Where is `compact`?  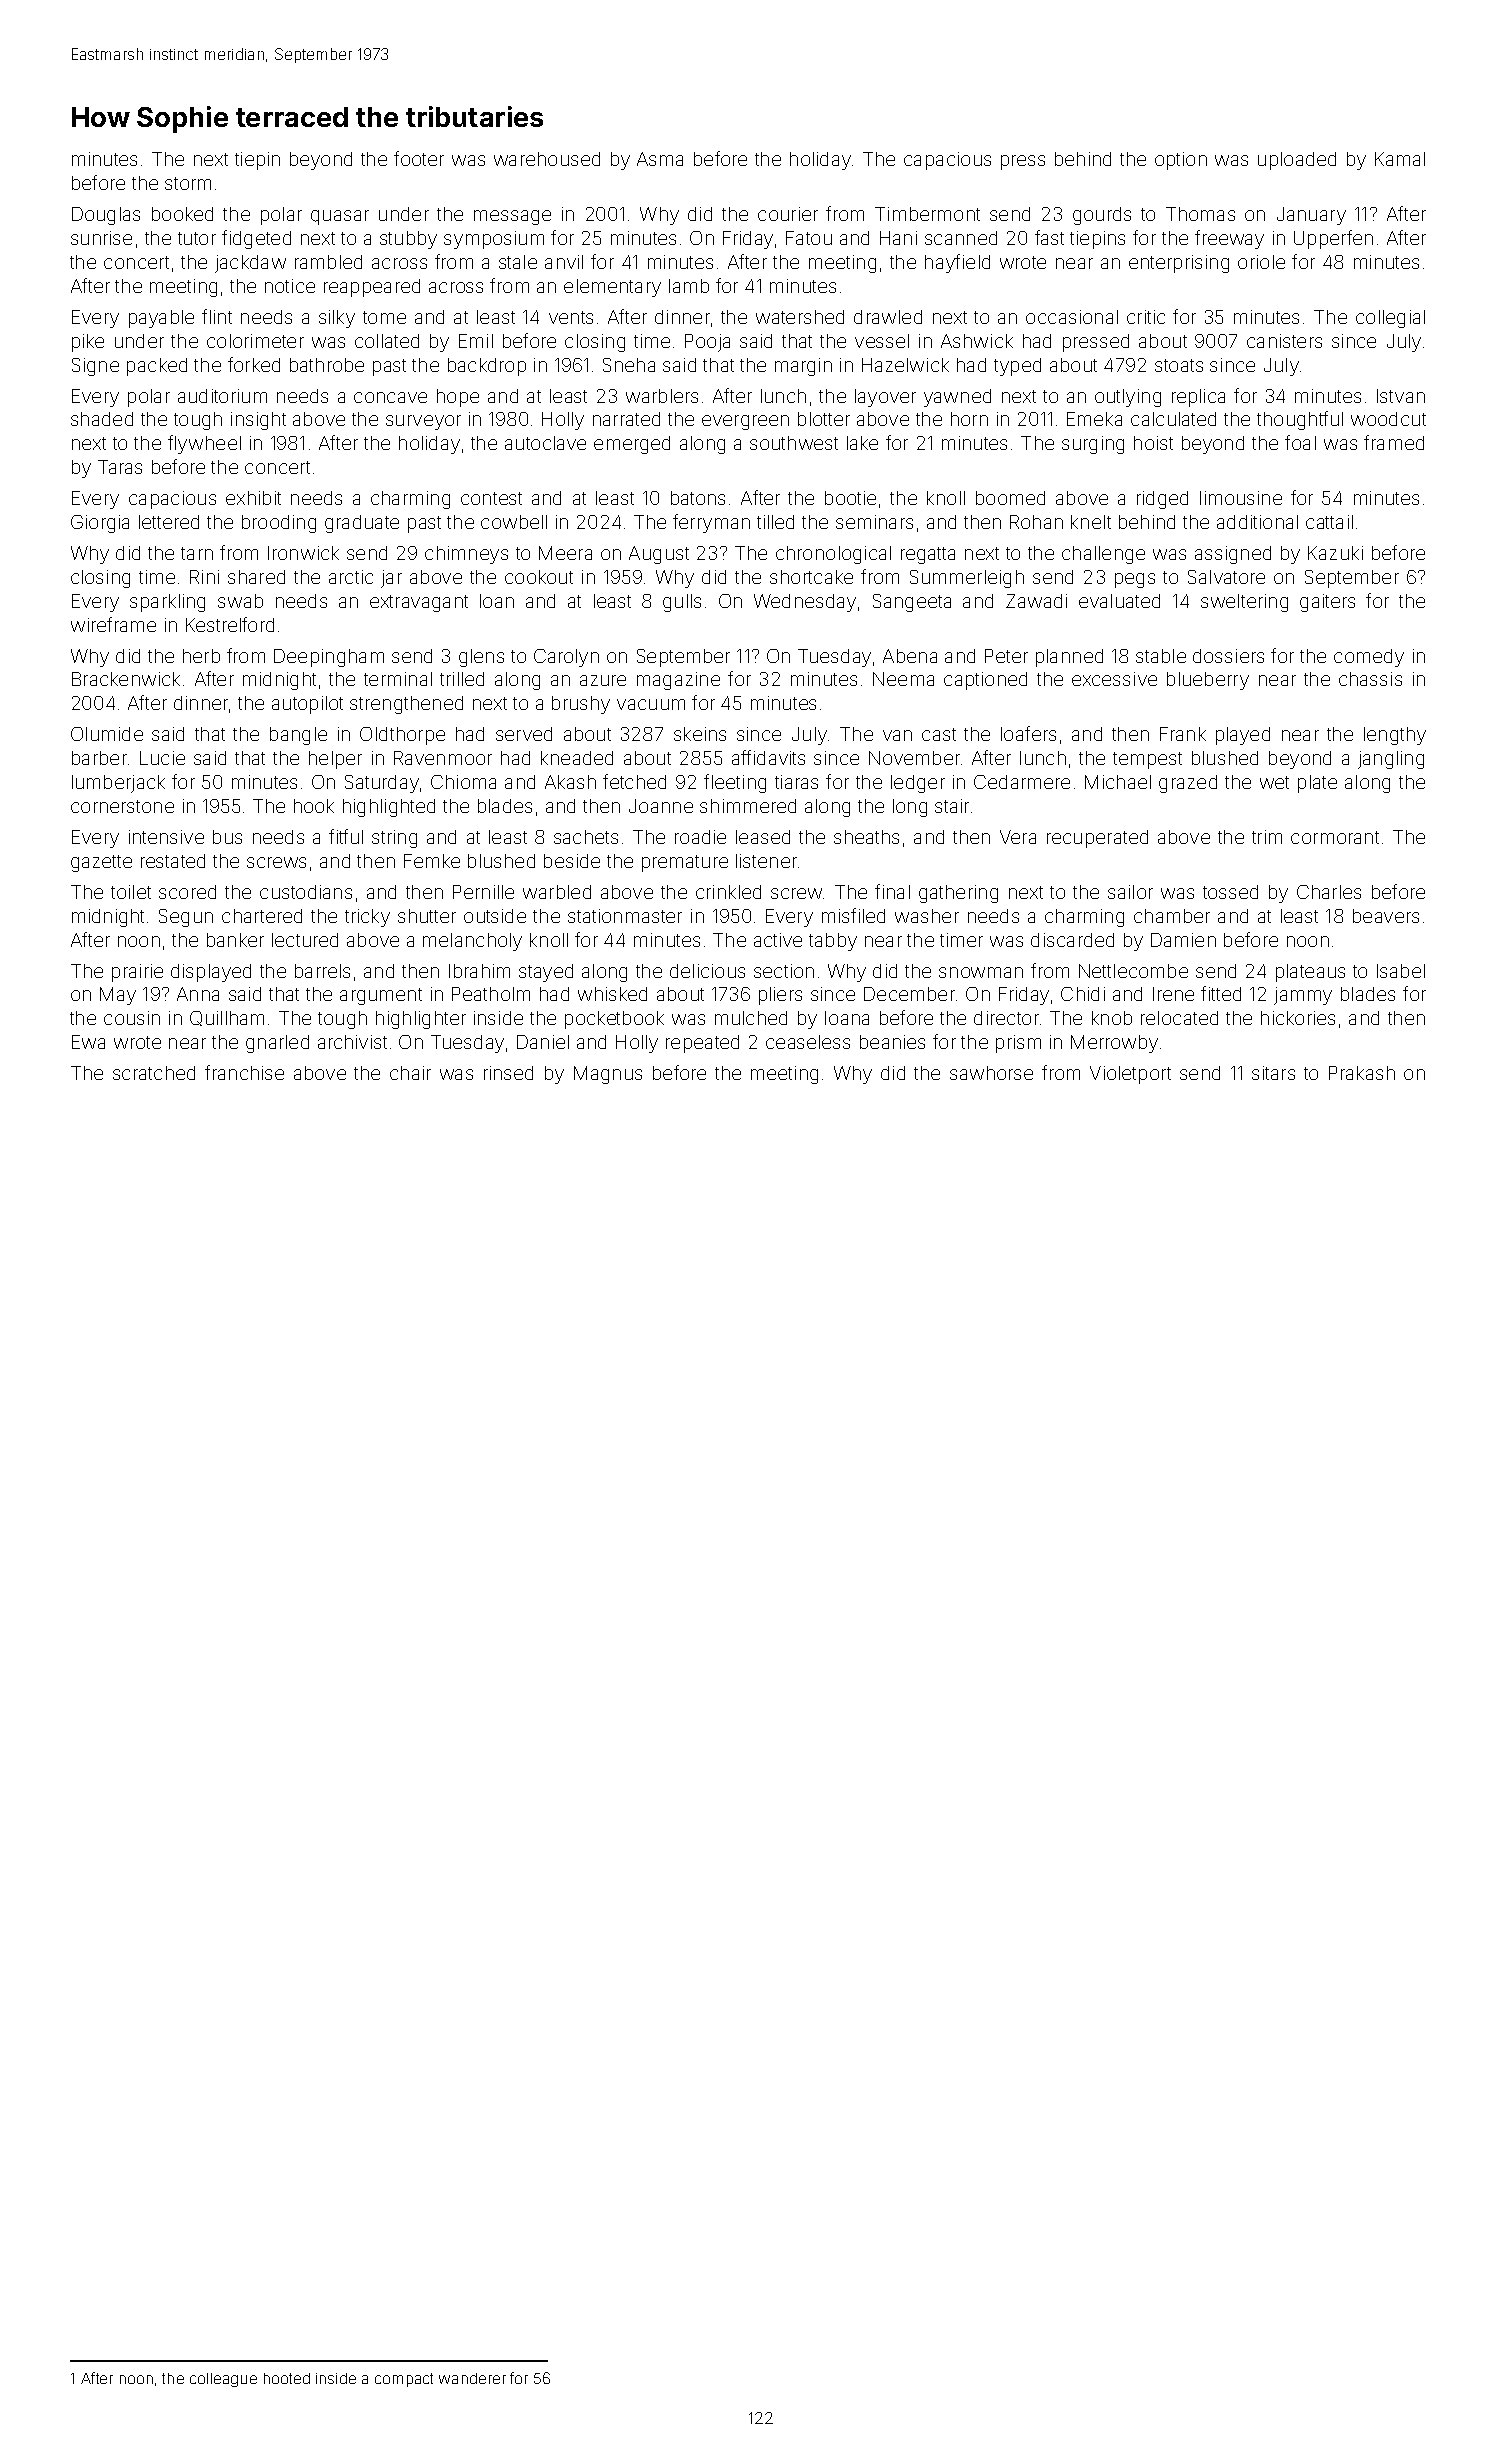 compact is located at coordinates (404, 2380).
